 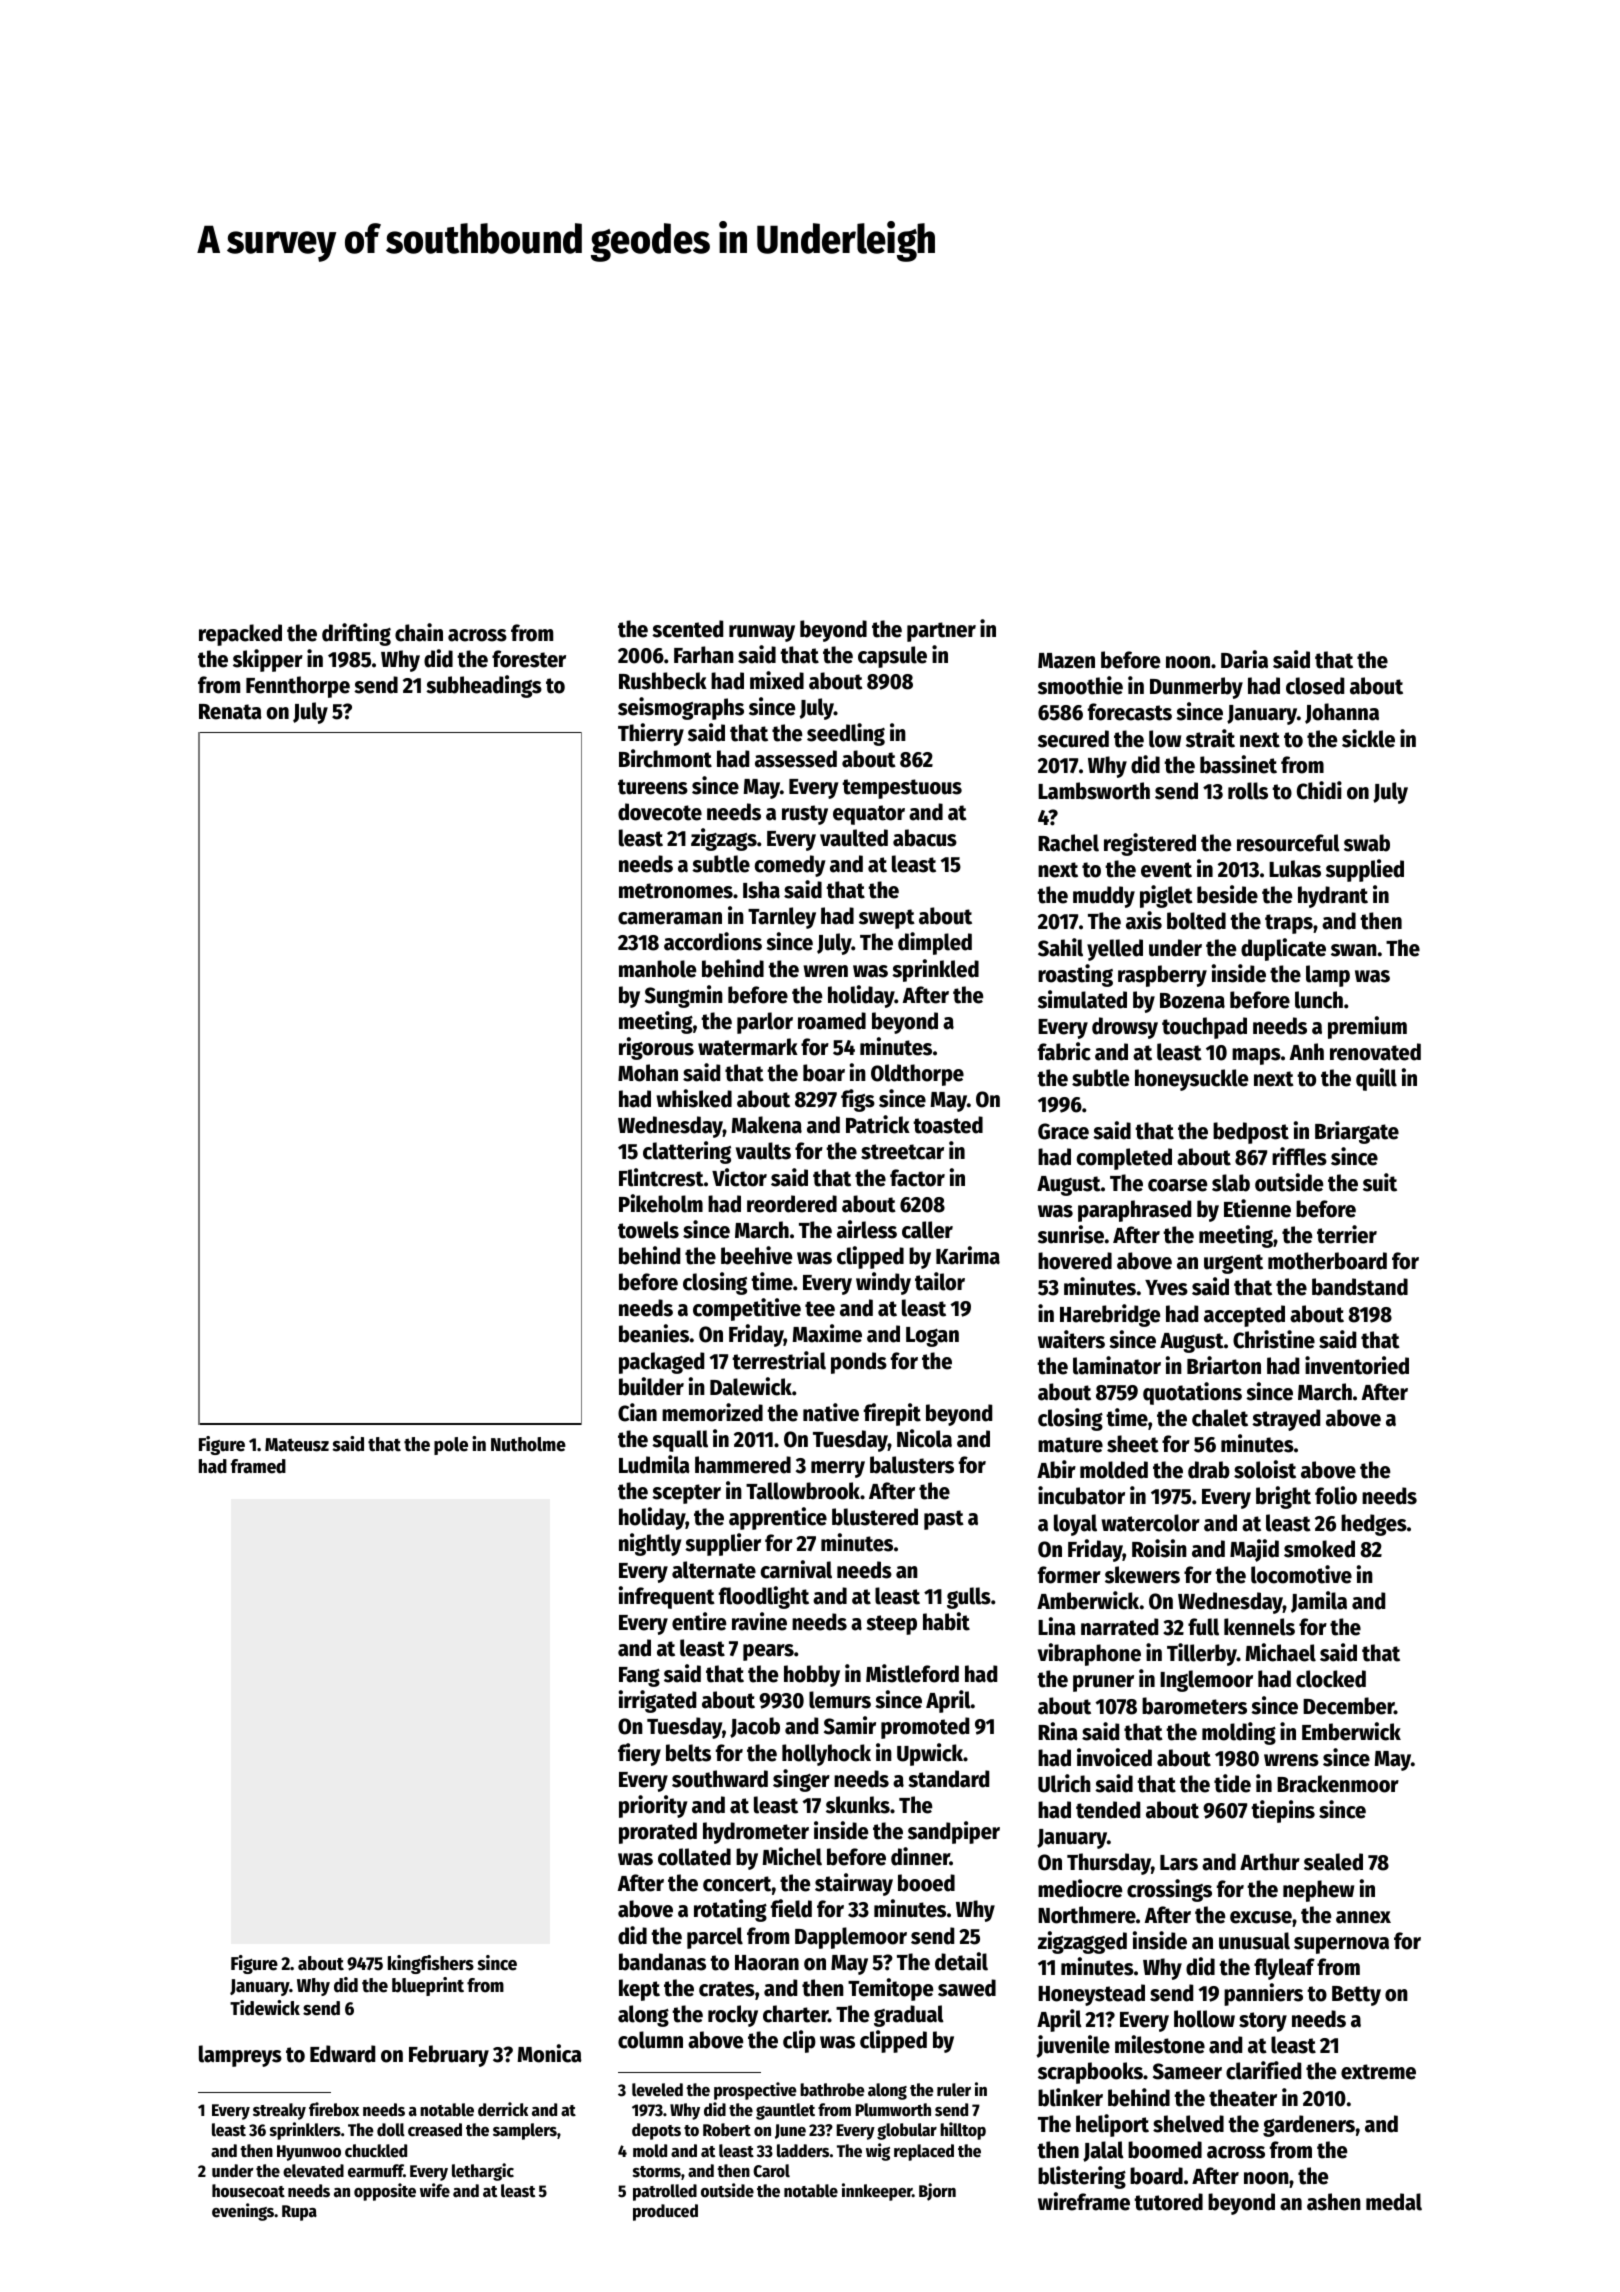 I want to click on housecoat, so click(x=248, y=2191).
